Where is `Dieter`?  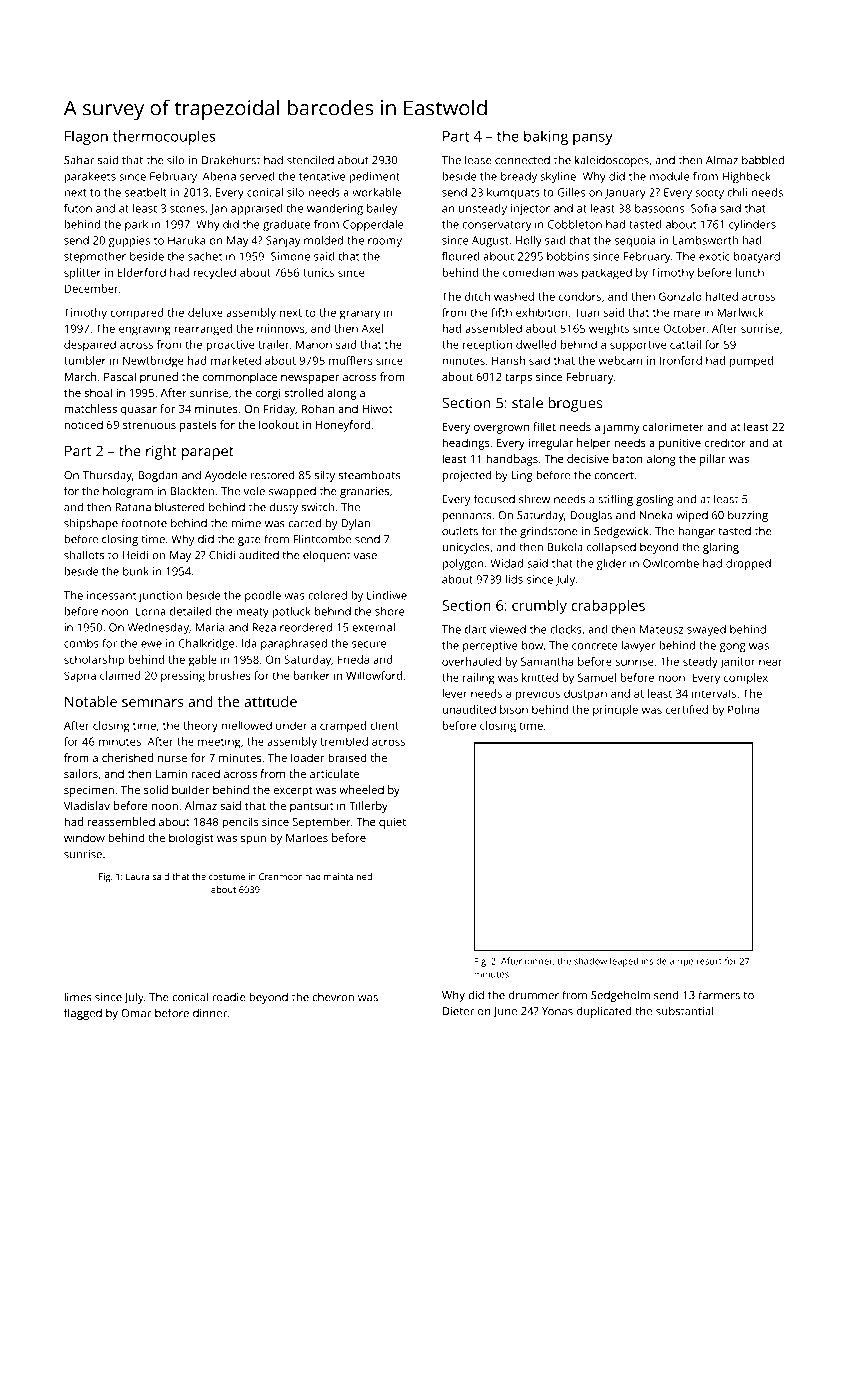 Dieter is located at coordinates (458, 1011).
